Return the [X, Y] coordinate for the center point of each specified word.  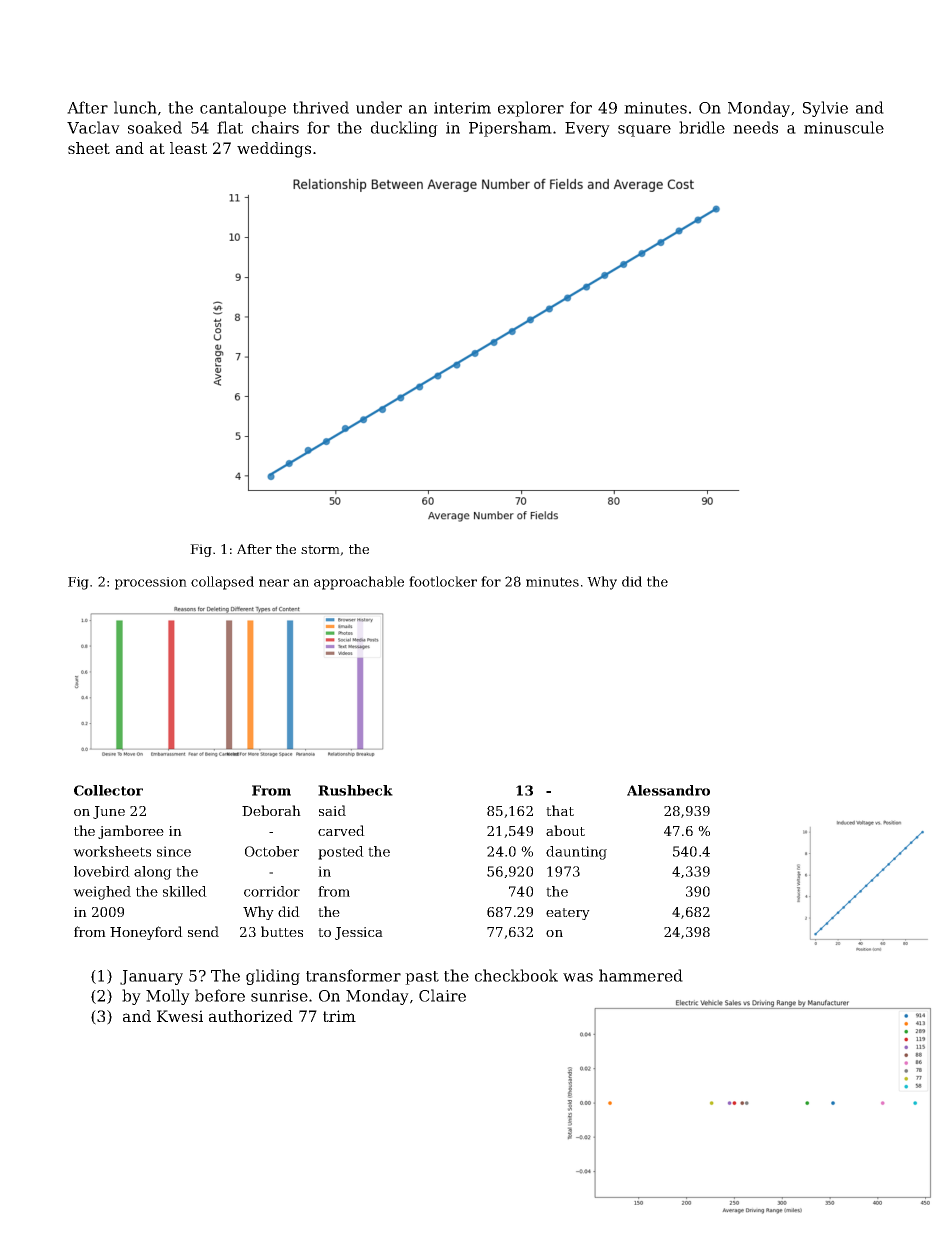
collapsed [222, 583]
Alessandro [668, 790]
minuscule [844, 127]
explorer [531, 109]
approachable [359, 583]
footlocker [443, 581]
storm [320, 549]
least [188, 148]
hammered [641, 975]
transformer [353, 975]
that [560, 810]
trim [339, 1016]
